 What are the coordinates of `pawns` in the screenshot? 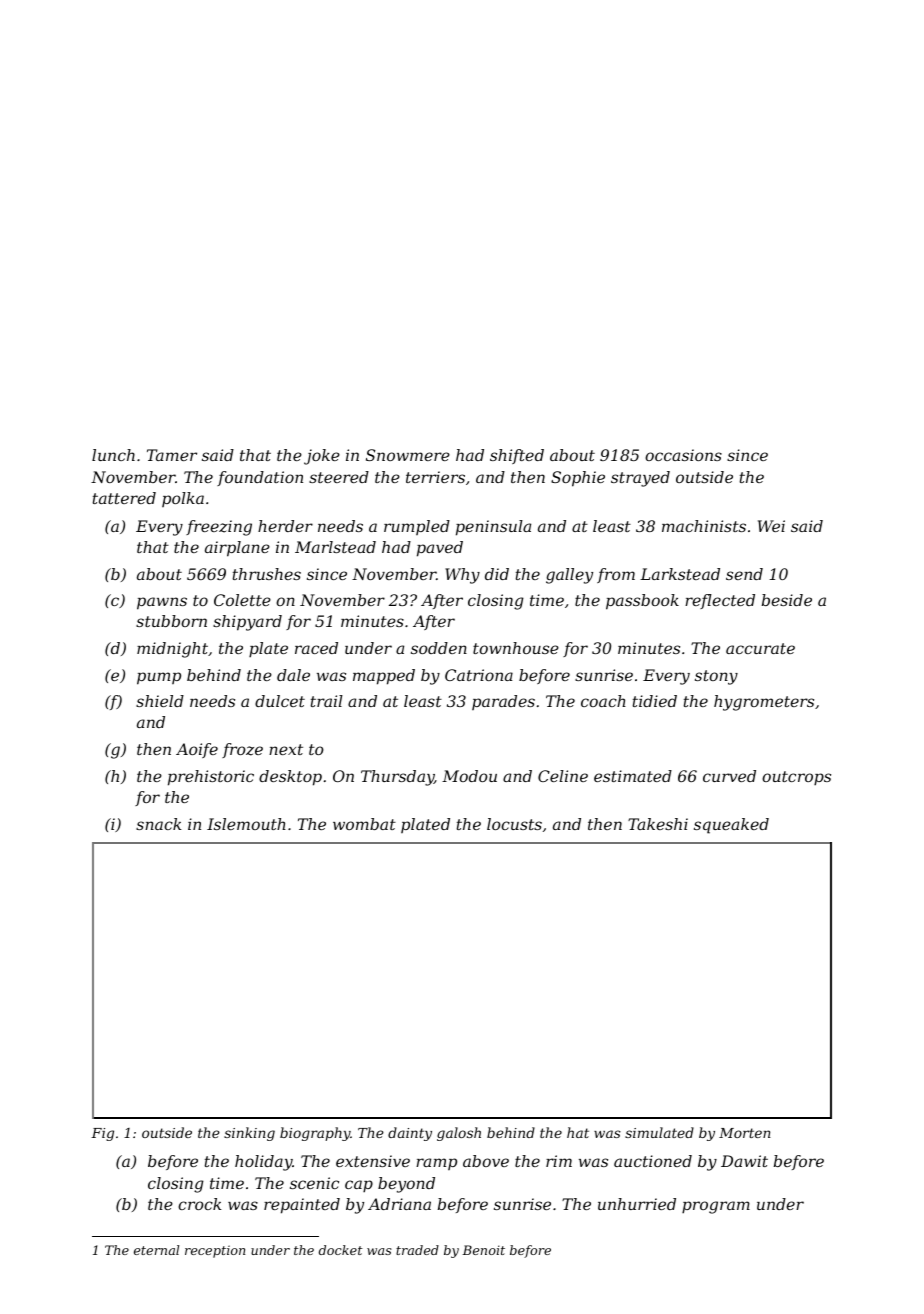 It's located at (162, 603).
